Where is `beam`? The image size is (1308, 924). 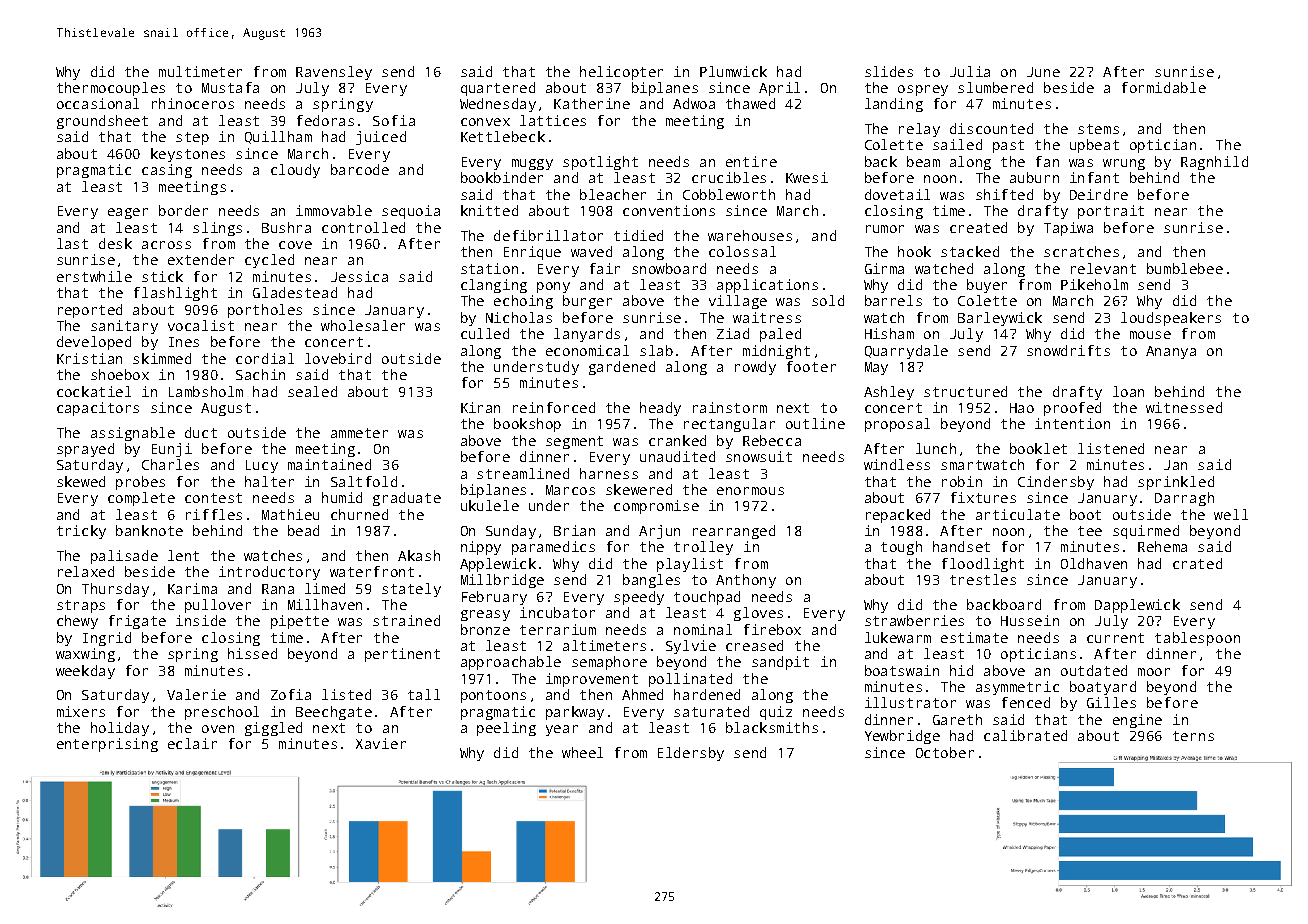
beam is located at coordinates (923, 161).
